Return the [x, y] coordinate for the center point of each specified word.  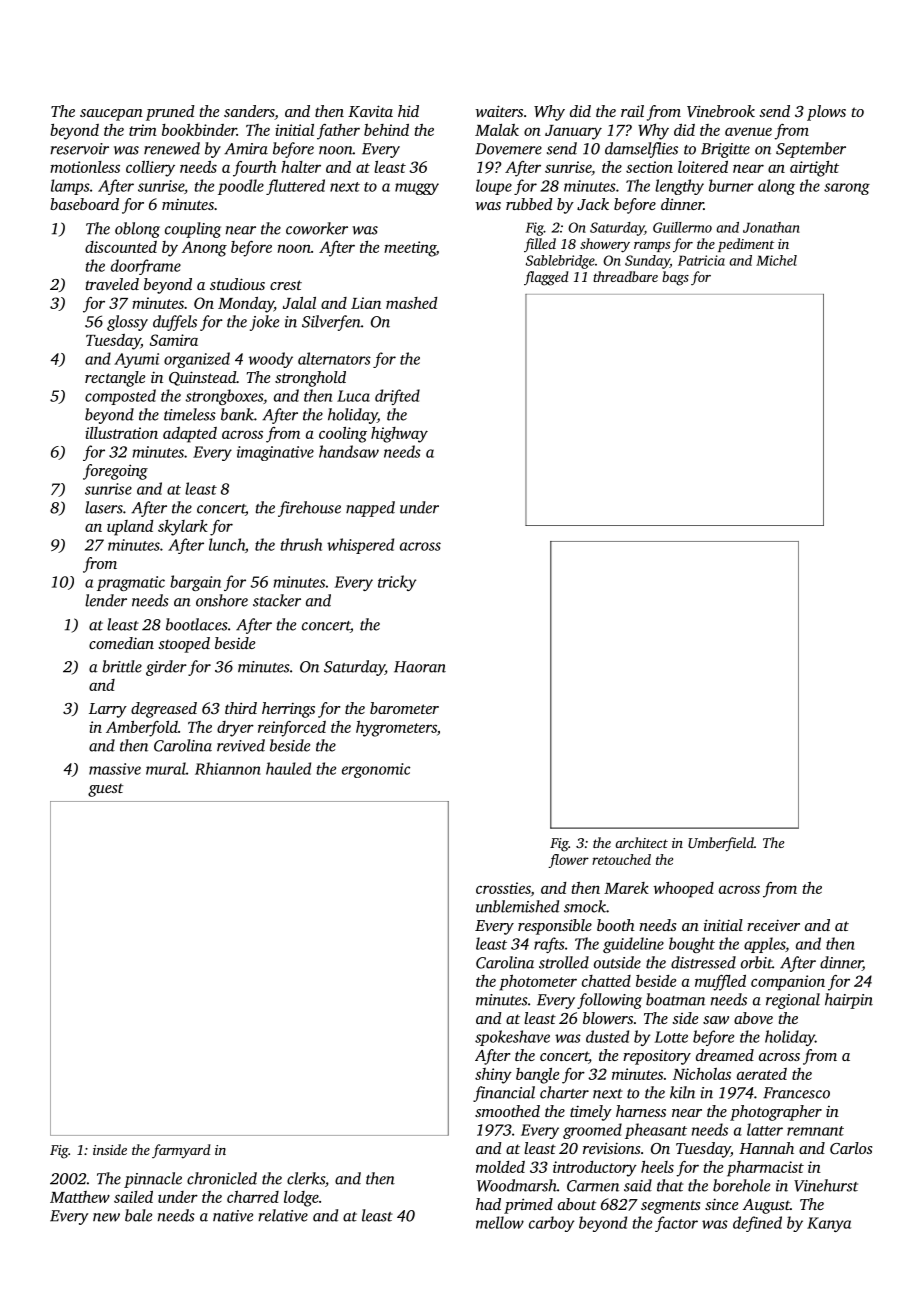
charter [564, 1092]
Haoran [420, 667]
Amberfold [142, 729]
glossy [127, 323]
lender [106, 600]
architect [641, 842]
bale [138, 1215]
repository [657, 1057]
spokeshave [512, 1038]
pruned [170, 113]
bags [675, 278]
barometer [404, 708]
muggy [417, 189]
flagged [546, 278]
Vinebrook [721, 111]
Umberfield [721, 844]
